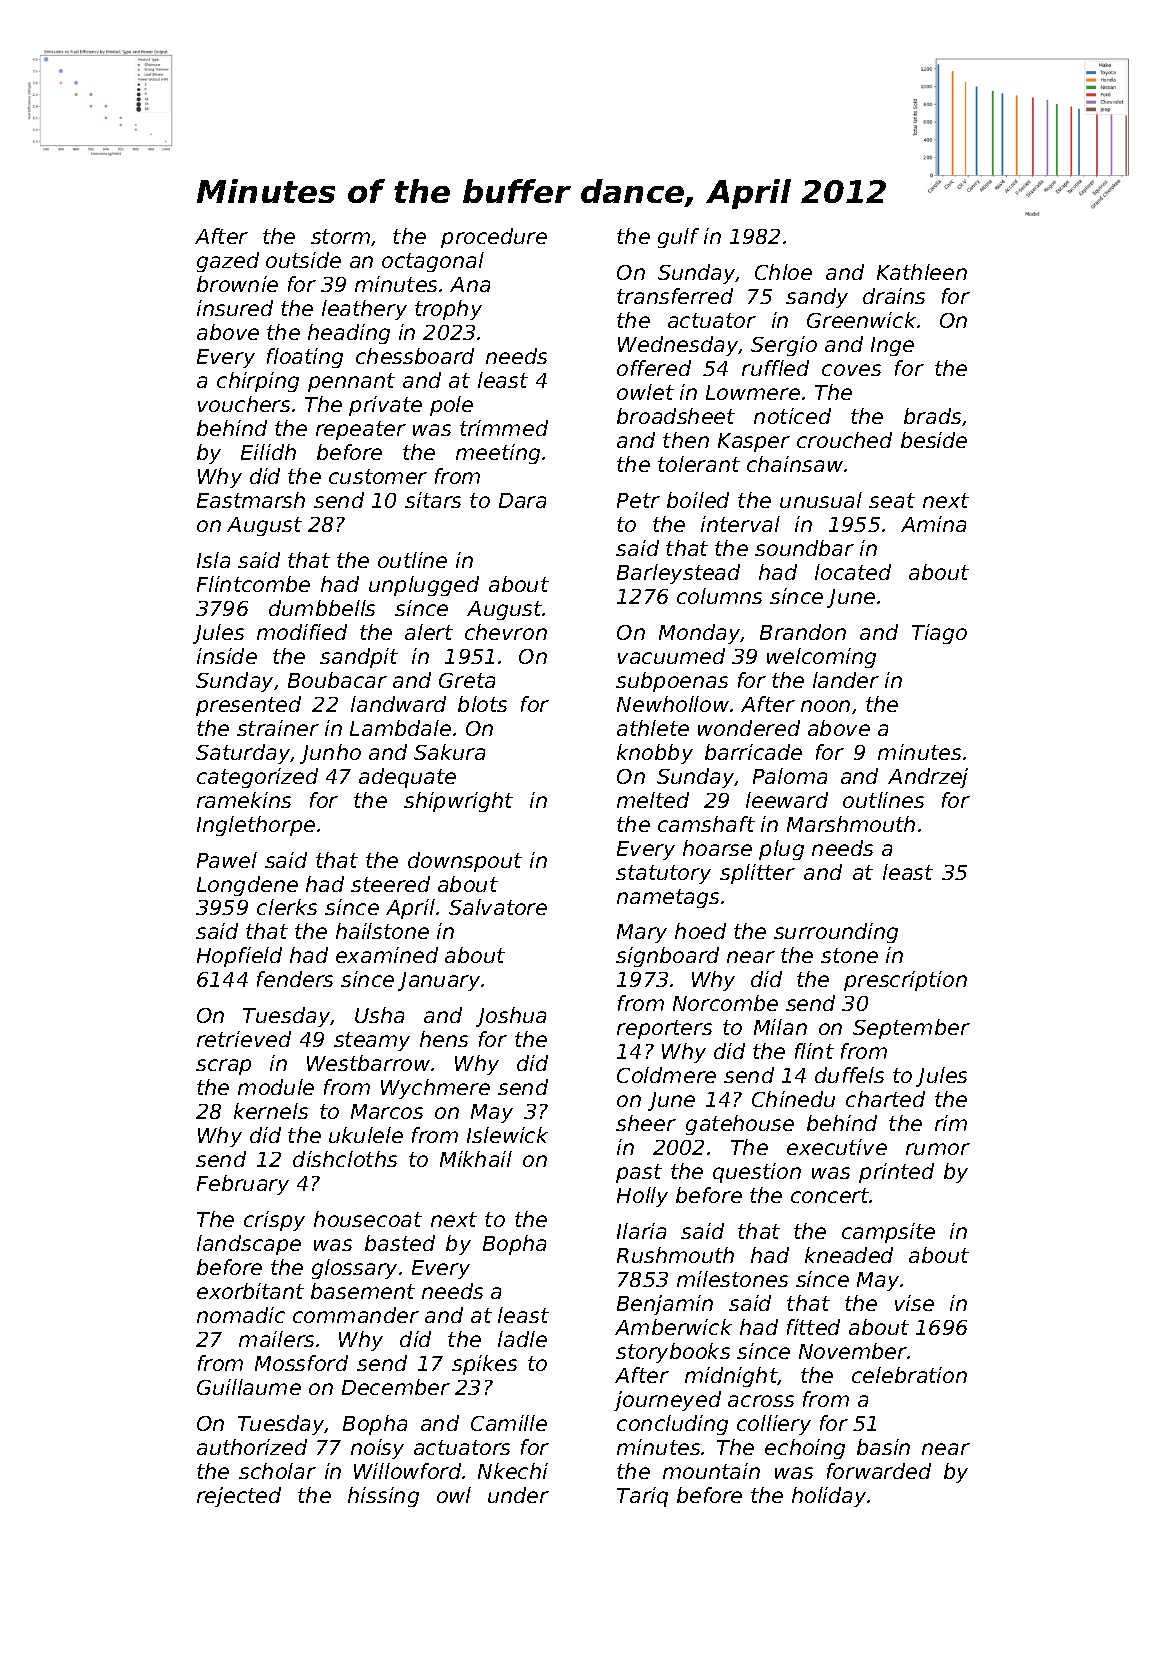  What do you see at coordinates (522, 500) in the page?
I see `Dara` at bounding box center [522, 500].
